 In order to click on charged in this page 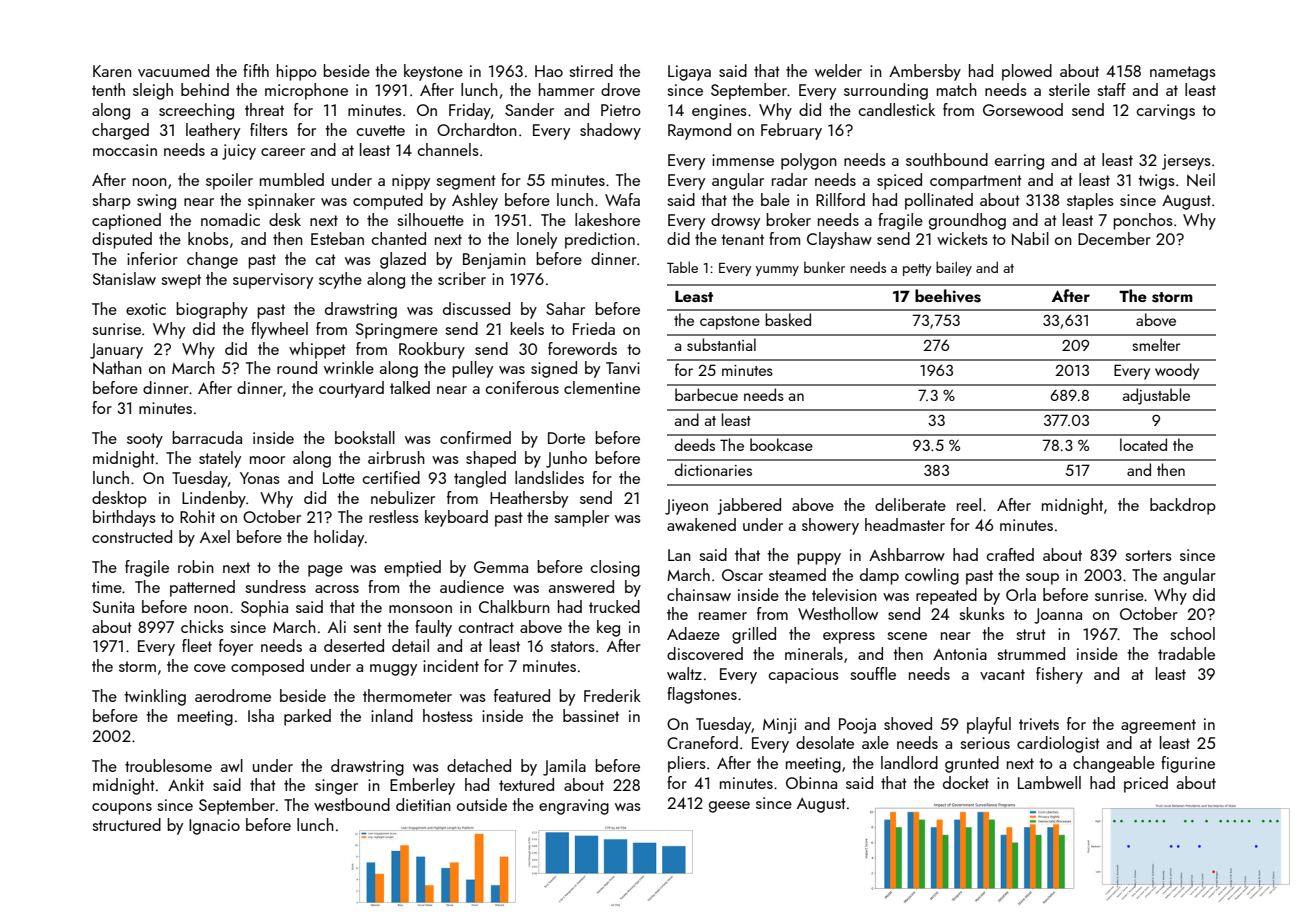, I will do `click(120, 131)`.
